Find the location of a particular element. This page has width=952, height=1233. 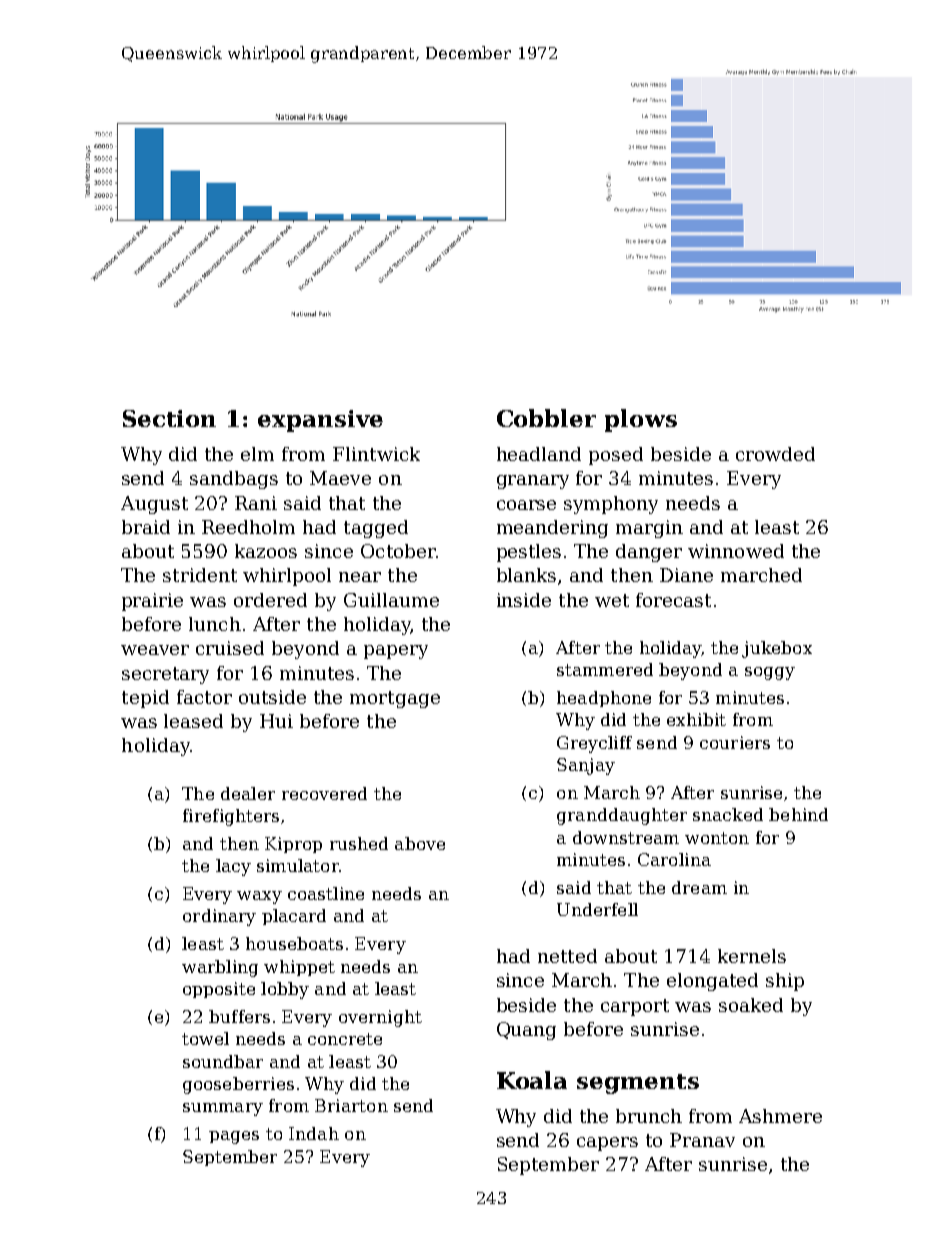

Cobbler is located at coordinates (546, 418).
